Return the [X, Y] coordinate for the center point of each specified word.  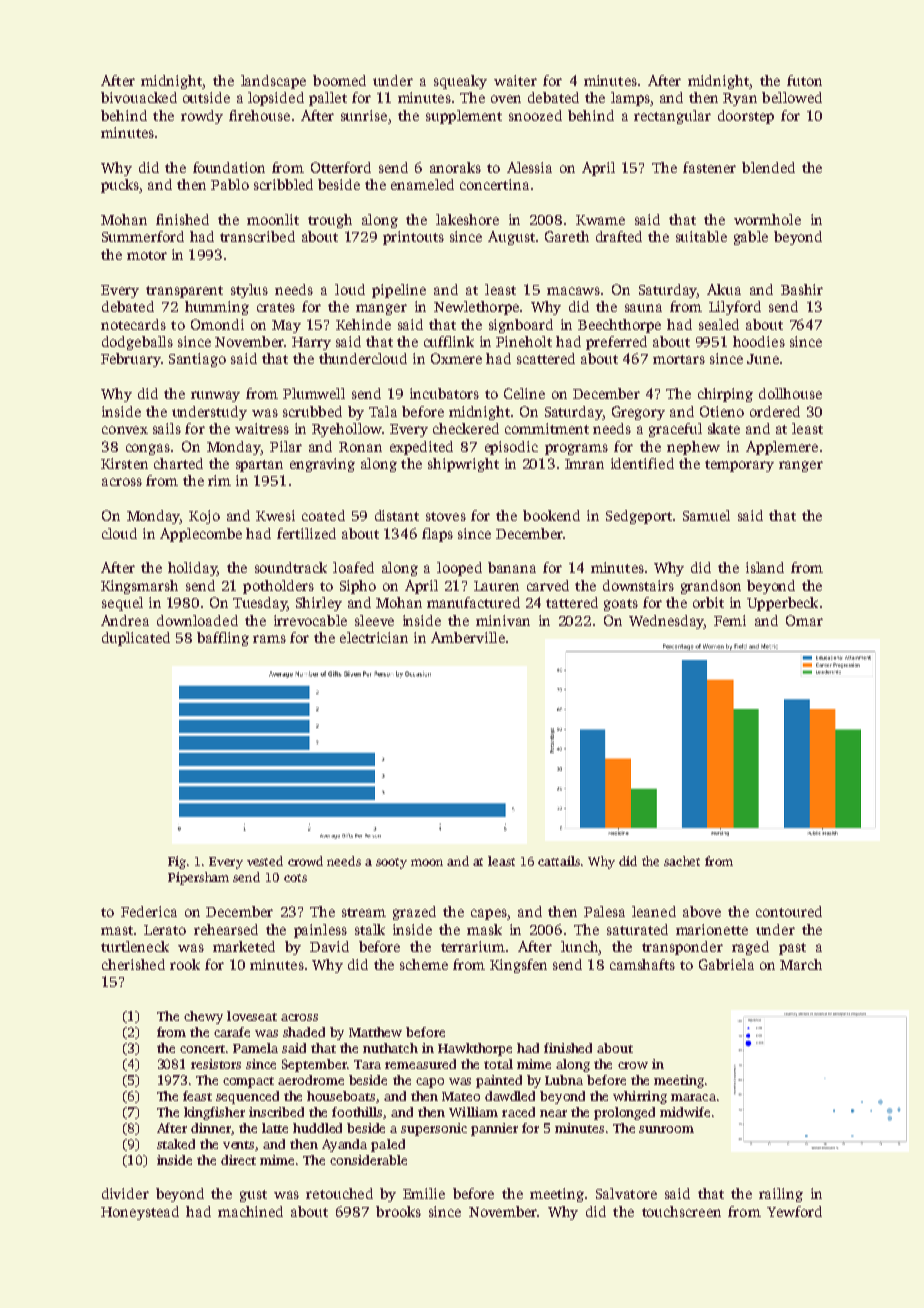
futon [804, 80]
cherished [133, 964]
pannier [494, 1129]
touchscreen [681, 1211]
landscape [273, 82]
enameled [422, 184]
